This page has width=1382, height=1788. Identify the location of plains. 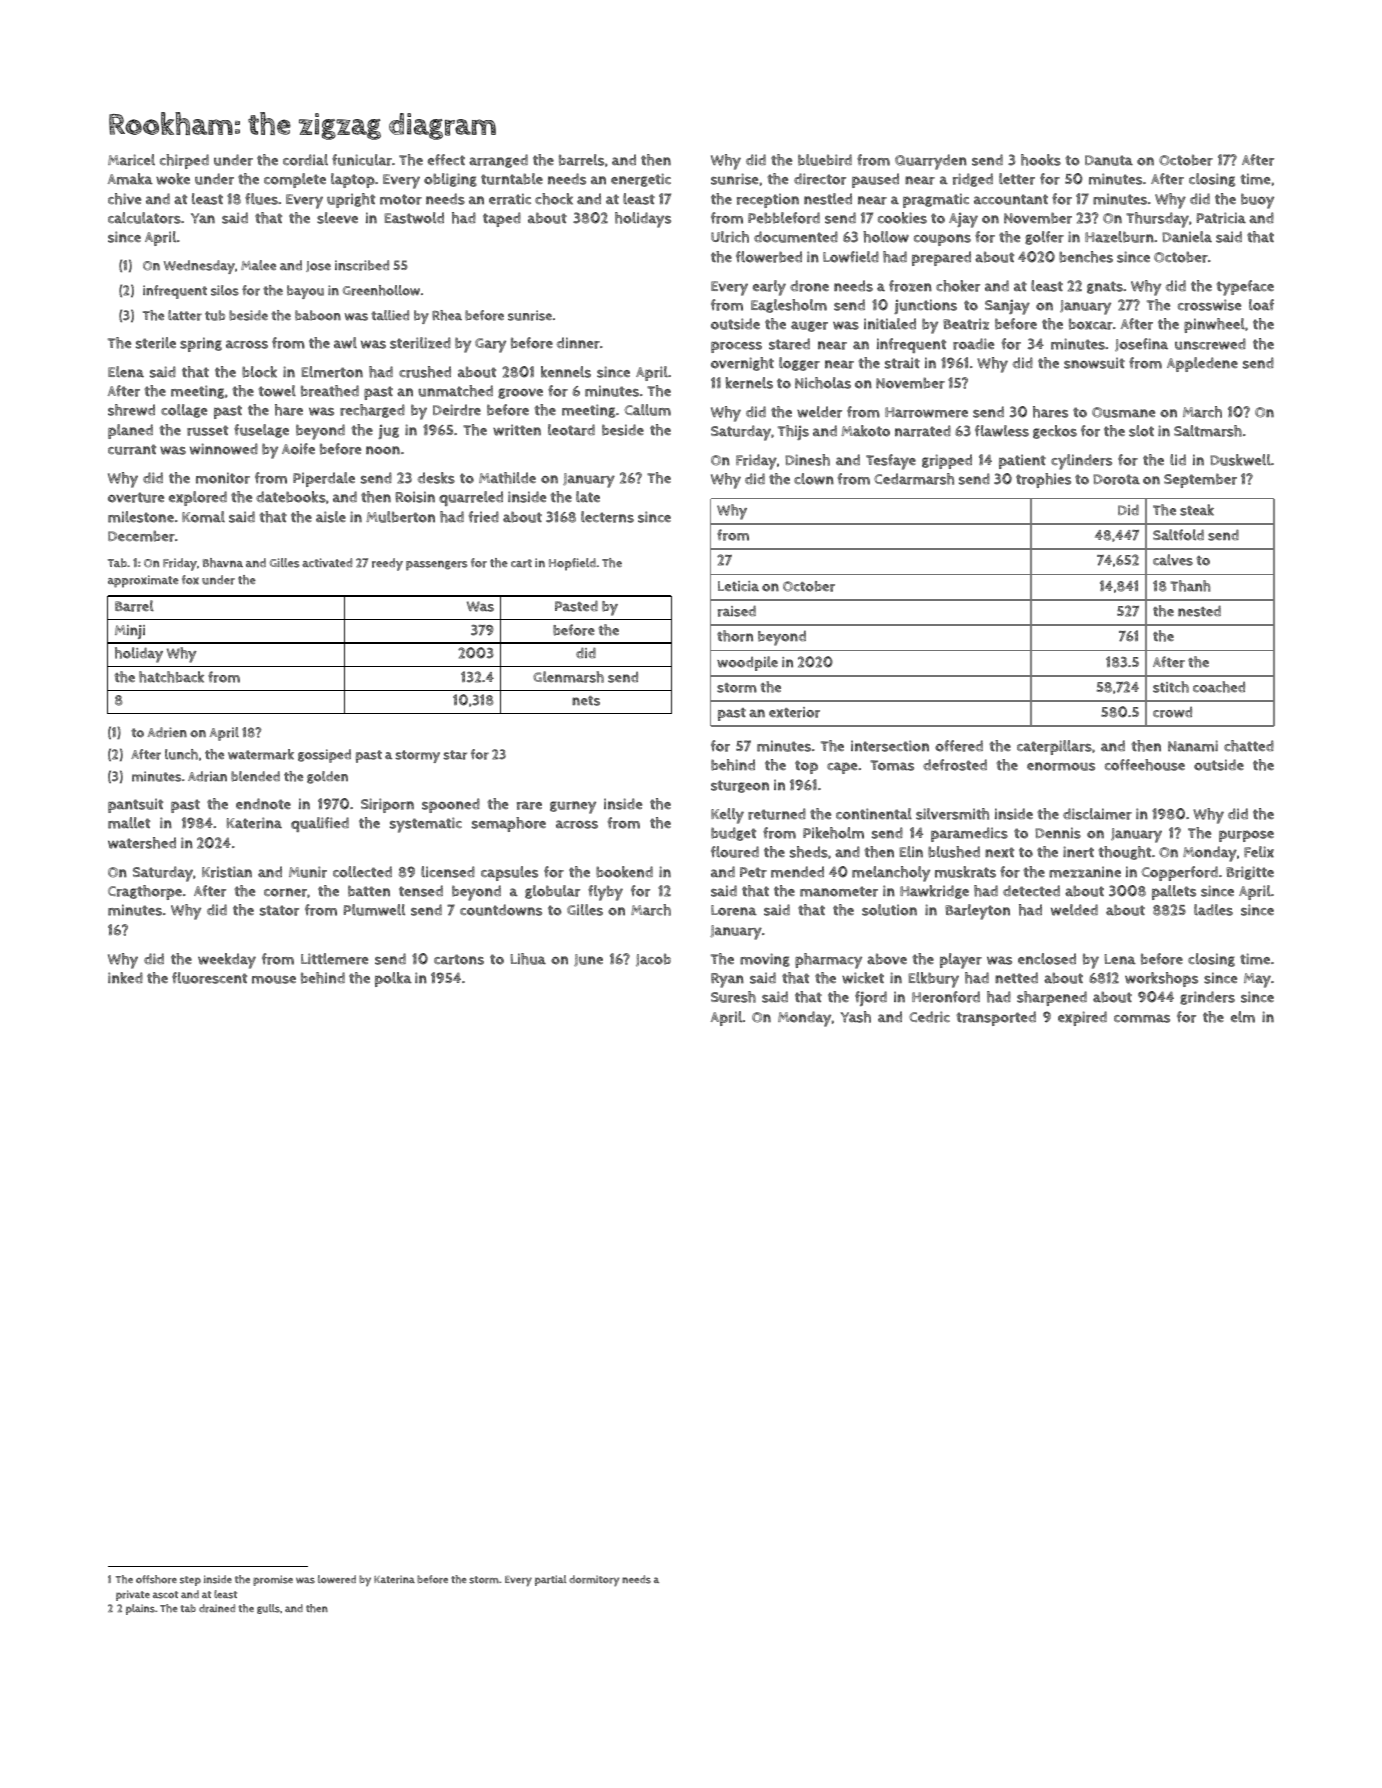
(140, 1609).
